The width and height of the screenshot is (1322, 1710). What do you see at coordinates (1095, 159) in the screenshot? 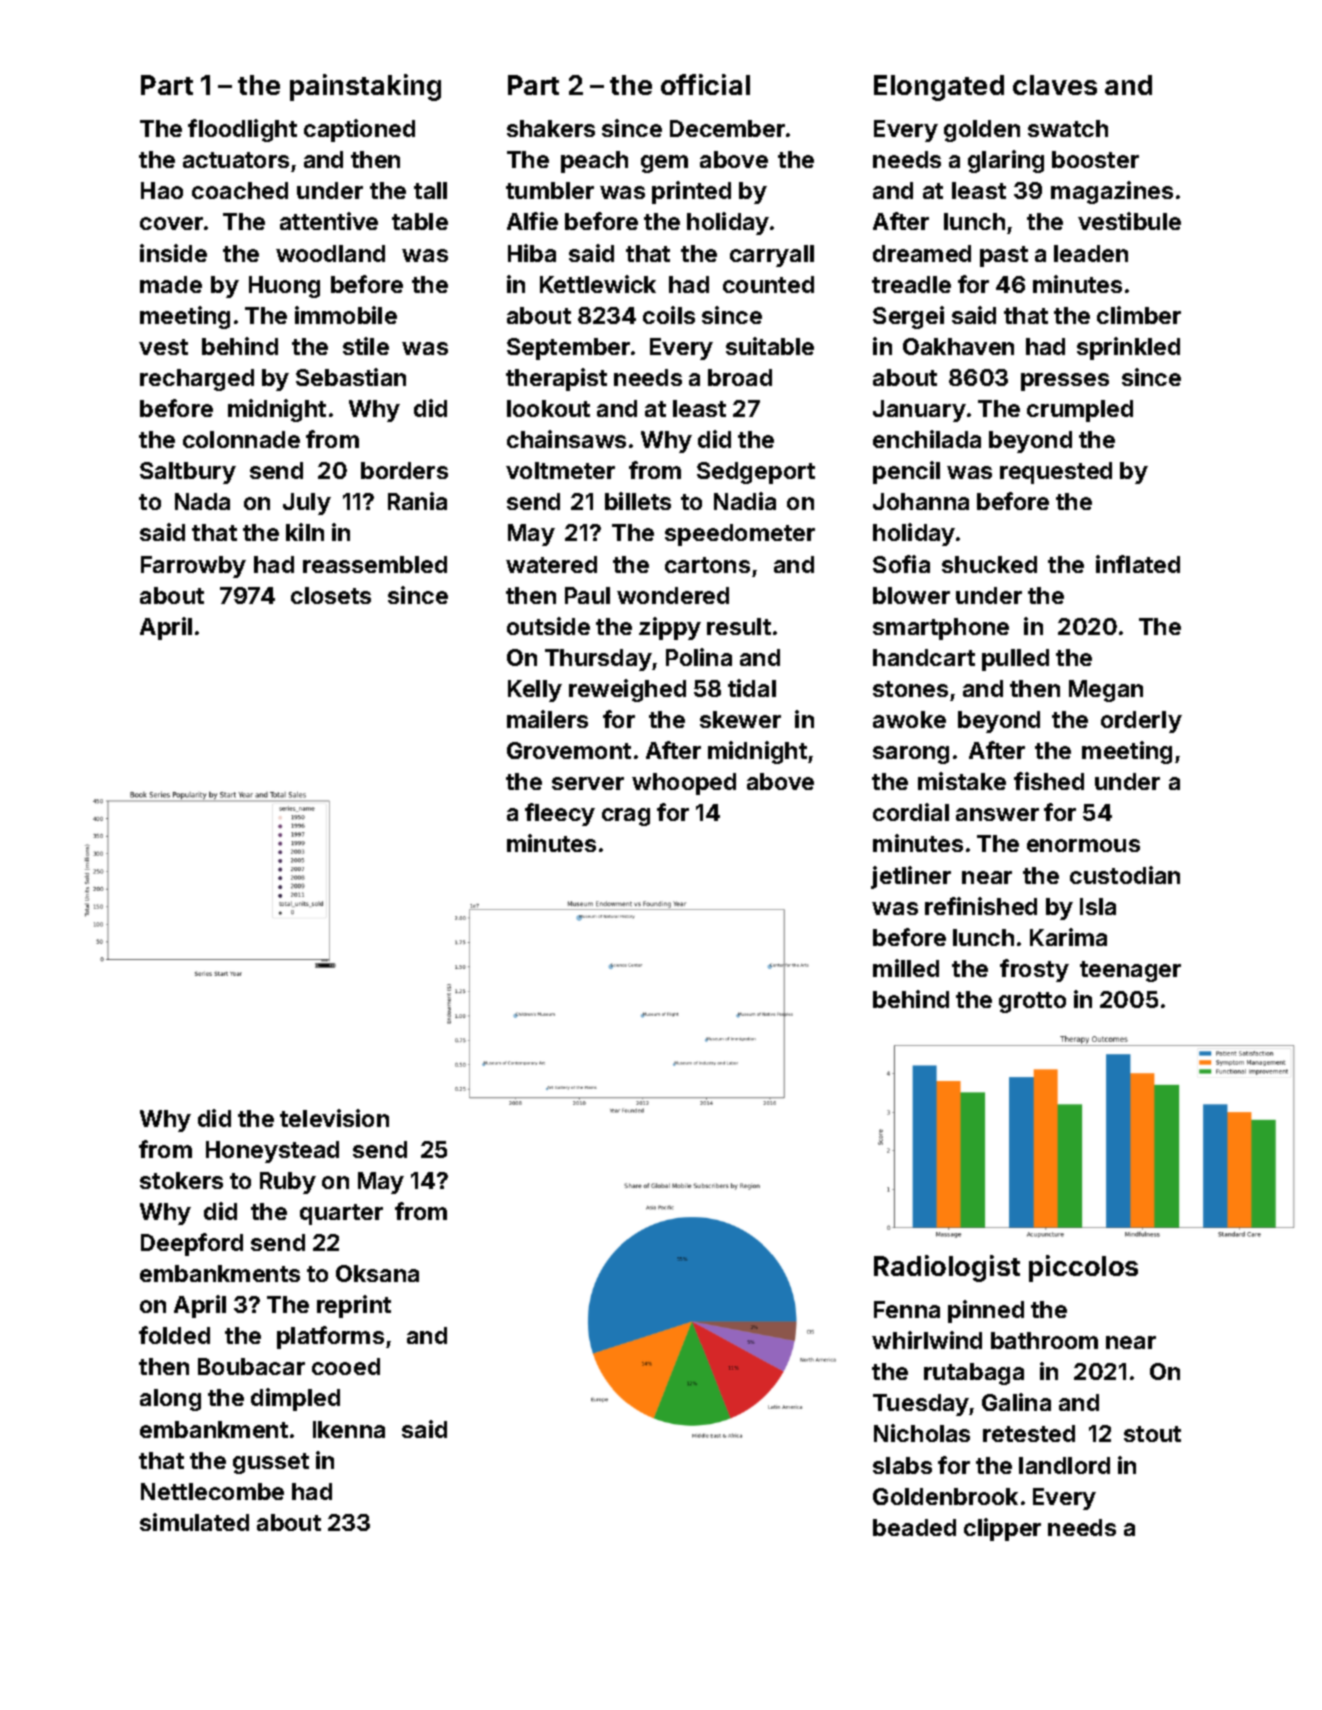
I see `booster` at bounding box center [1095, 159].
